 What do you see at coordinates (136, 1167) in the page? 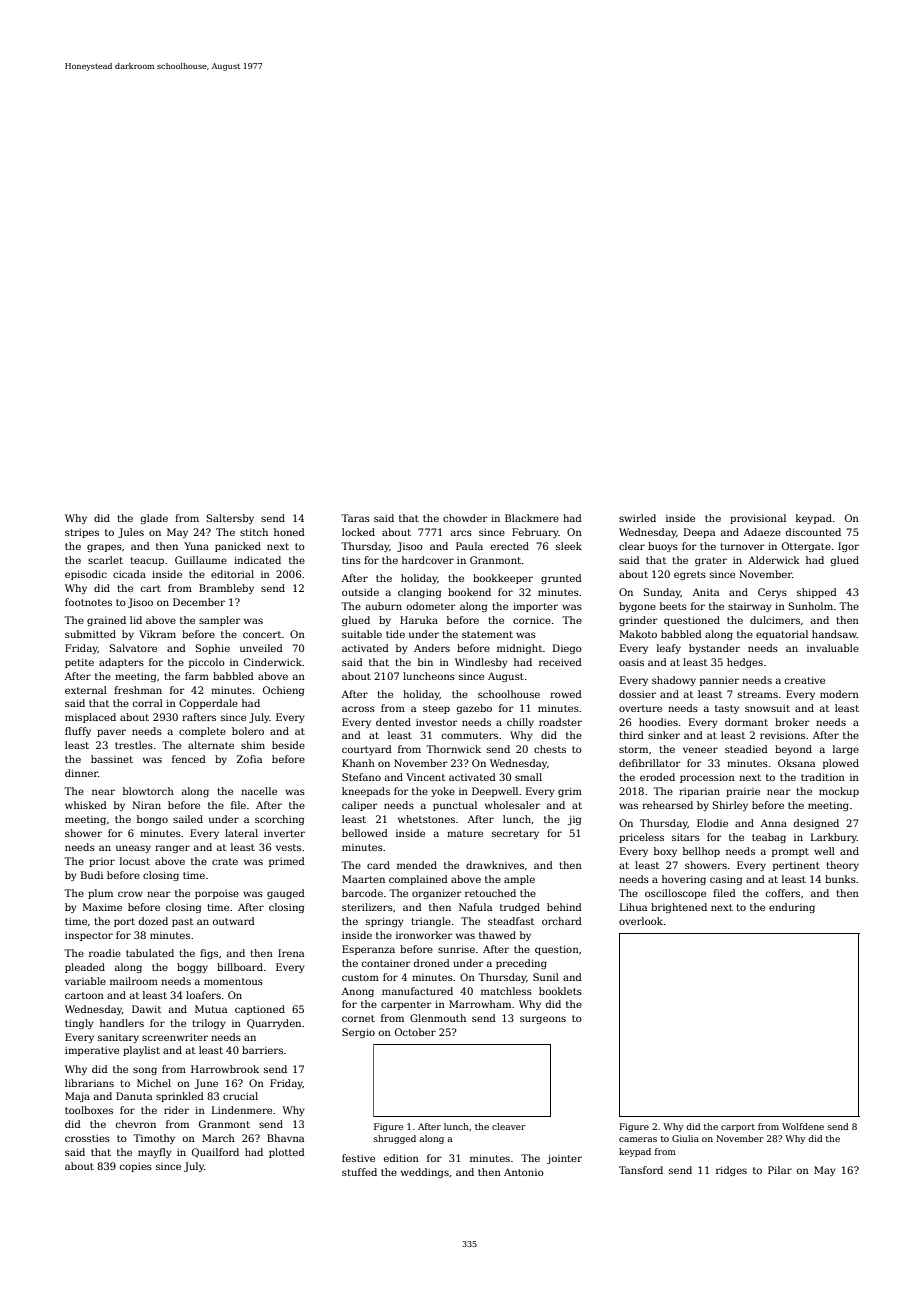
I see `copies` at bounding box center [136, 1167].
